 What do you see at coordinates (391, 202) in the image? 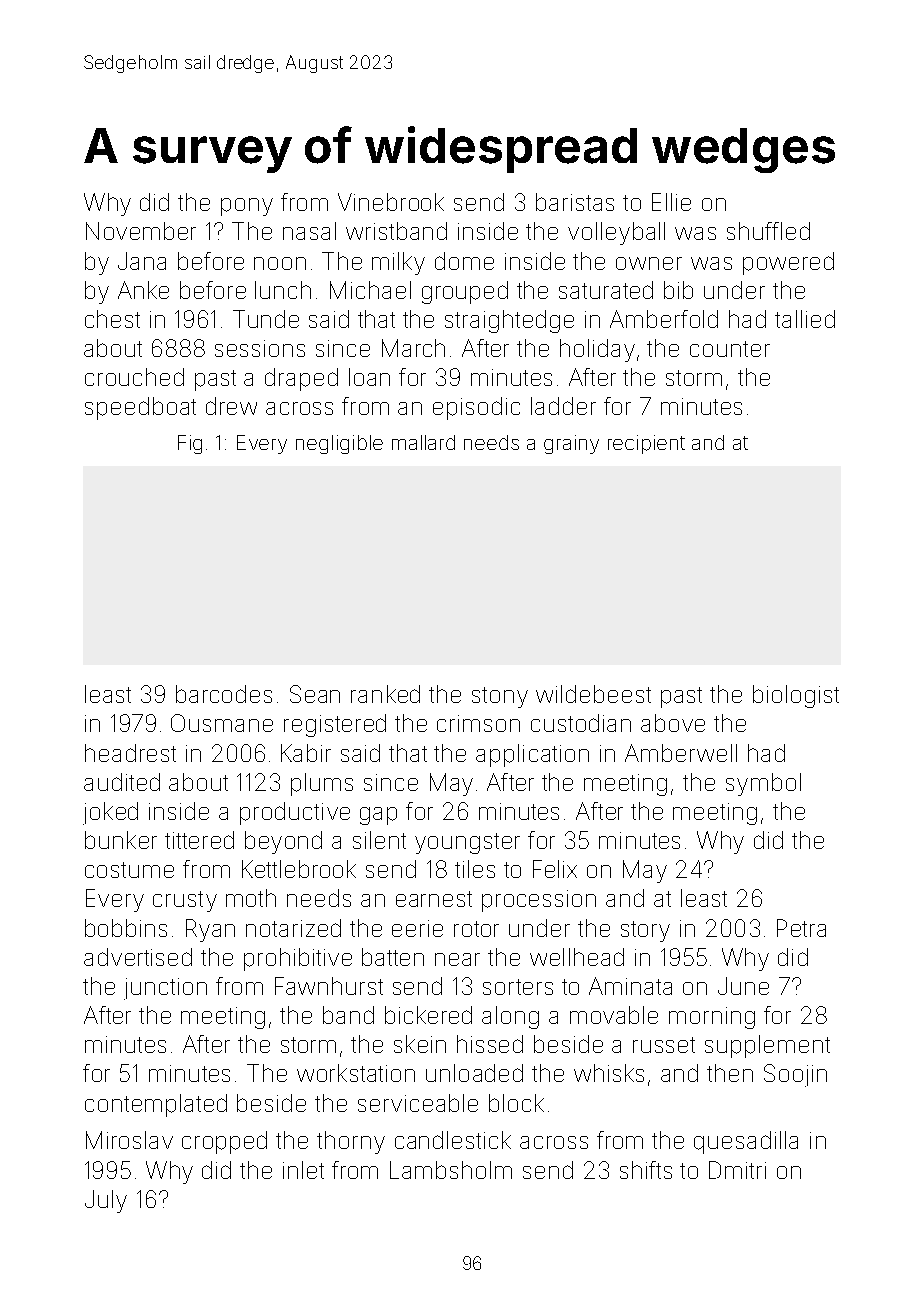
I see `Vinebrook` at bounding box center [391, 202].
